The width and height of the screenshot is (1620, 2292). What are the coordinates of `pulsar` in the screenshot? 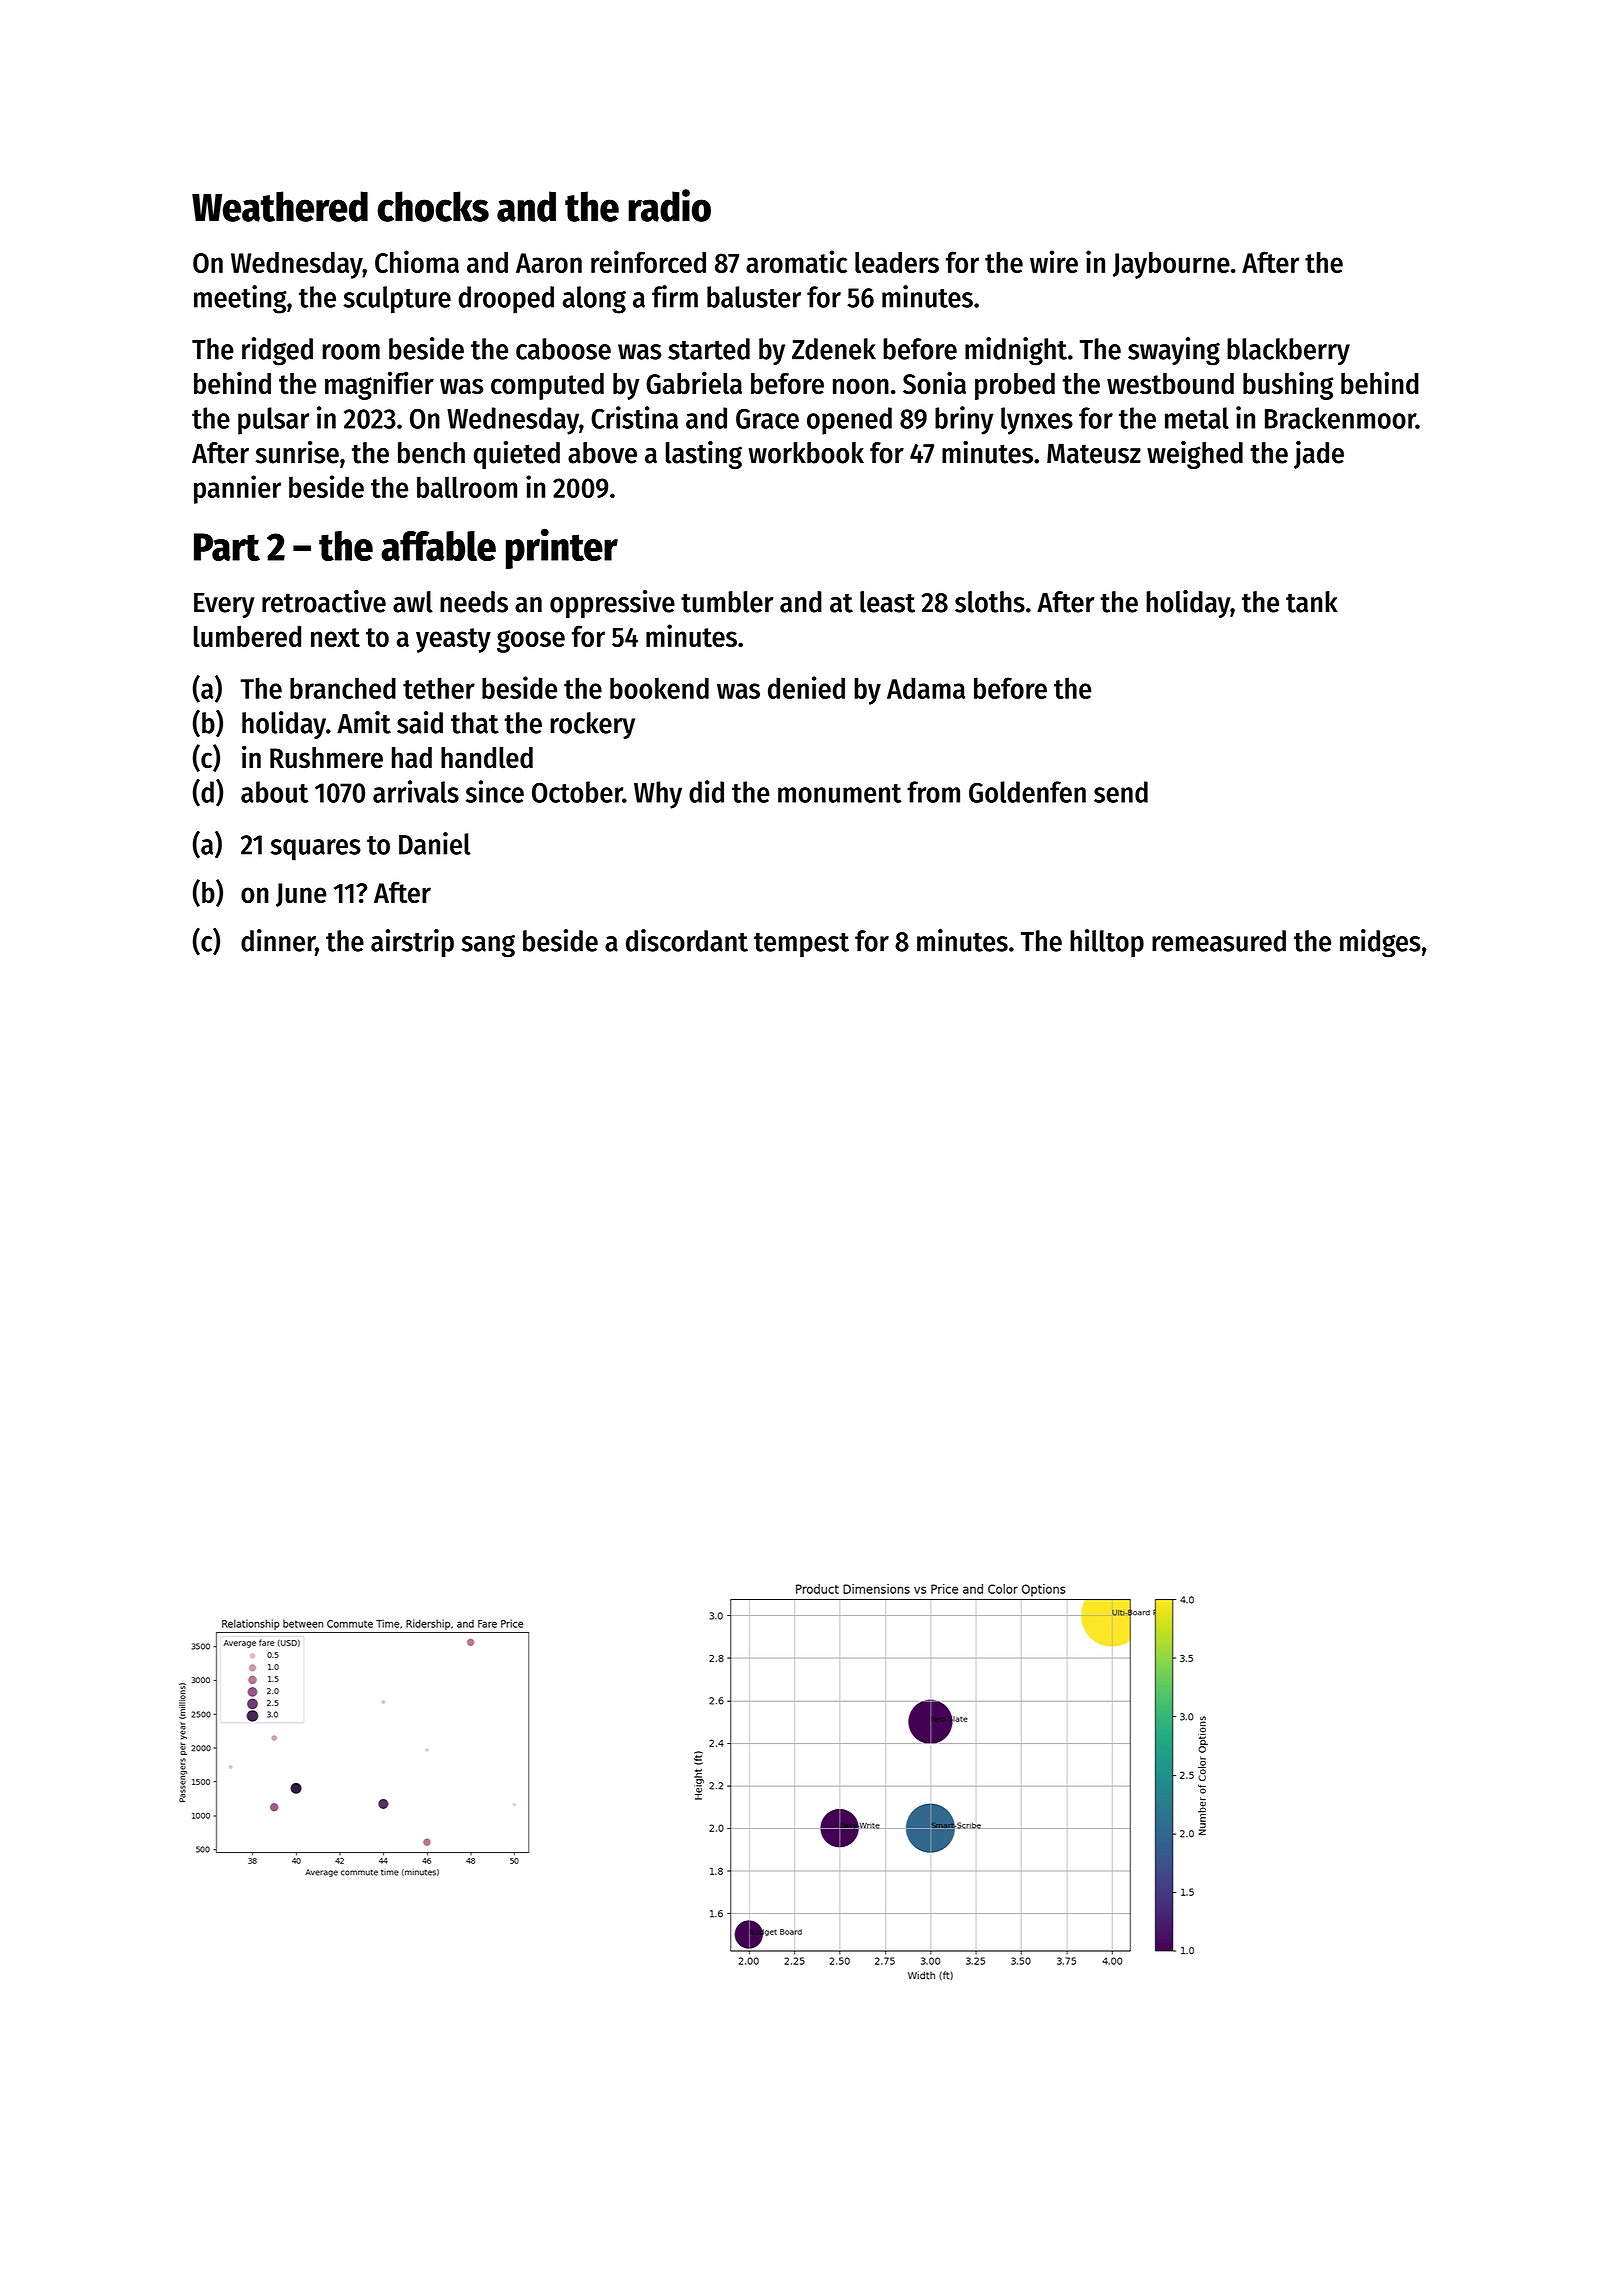 It's located at (273, 421).
